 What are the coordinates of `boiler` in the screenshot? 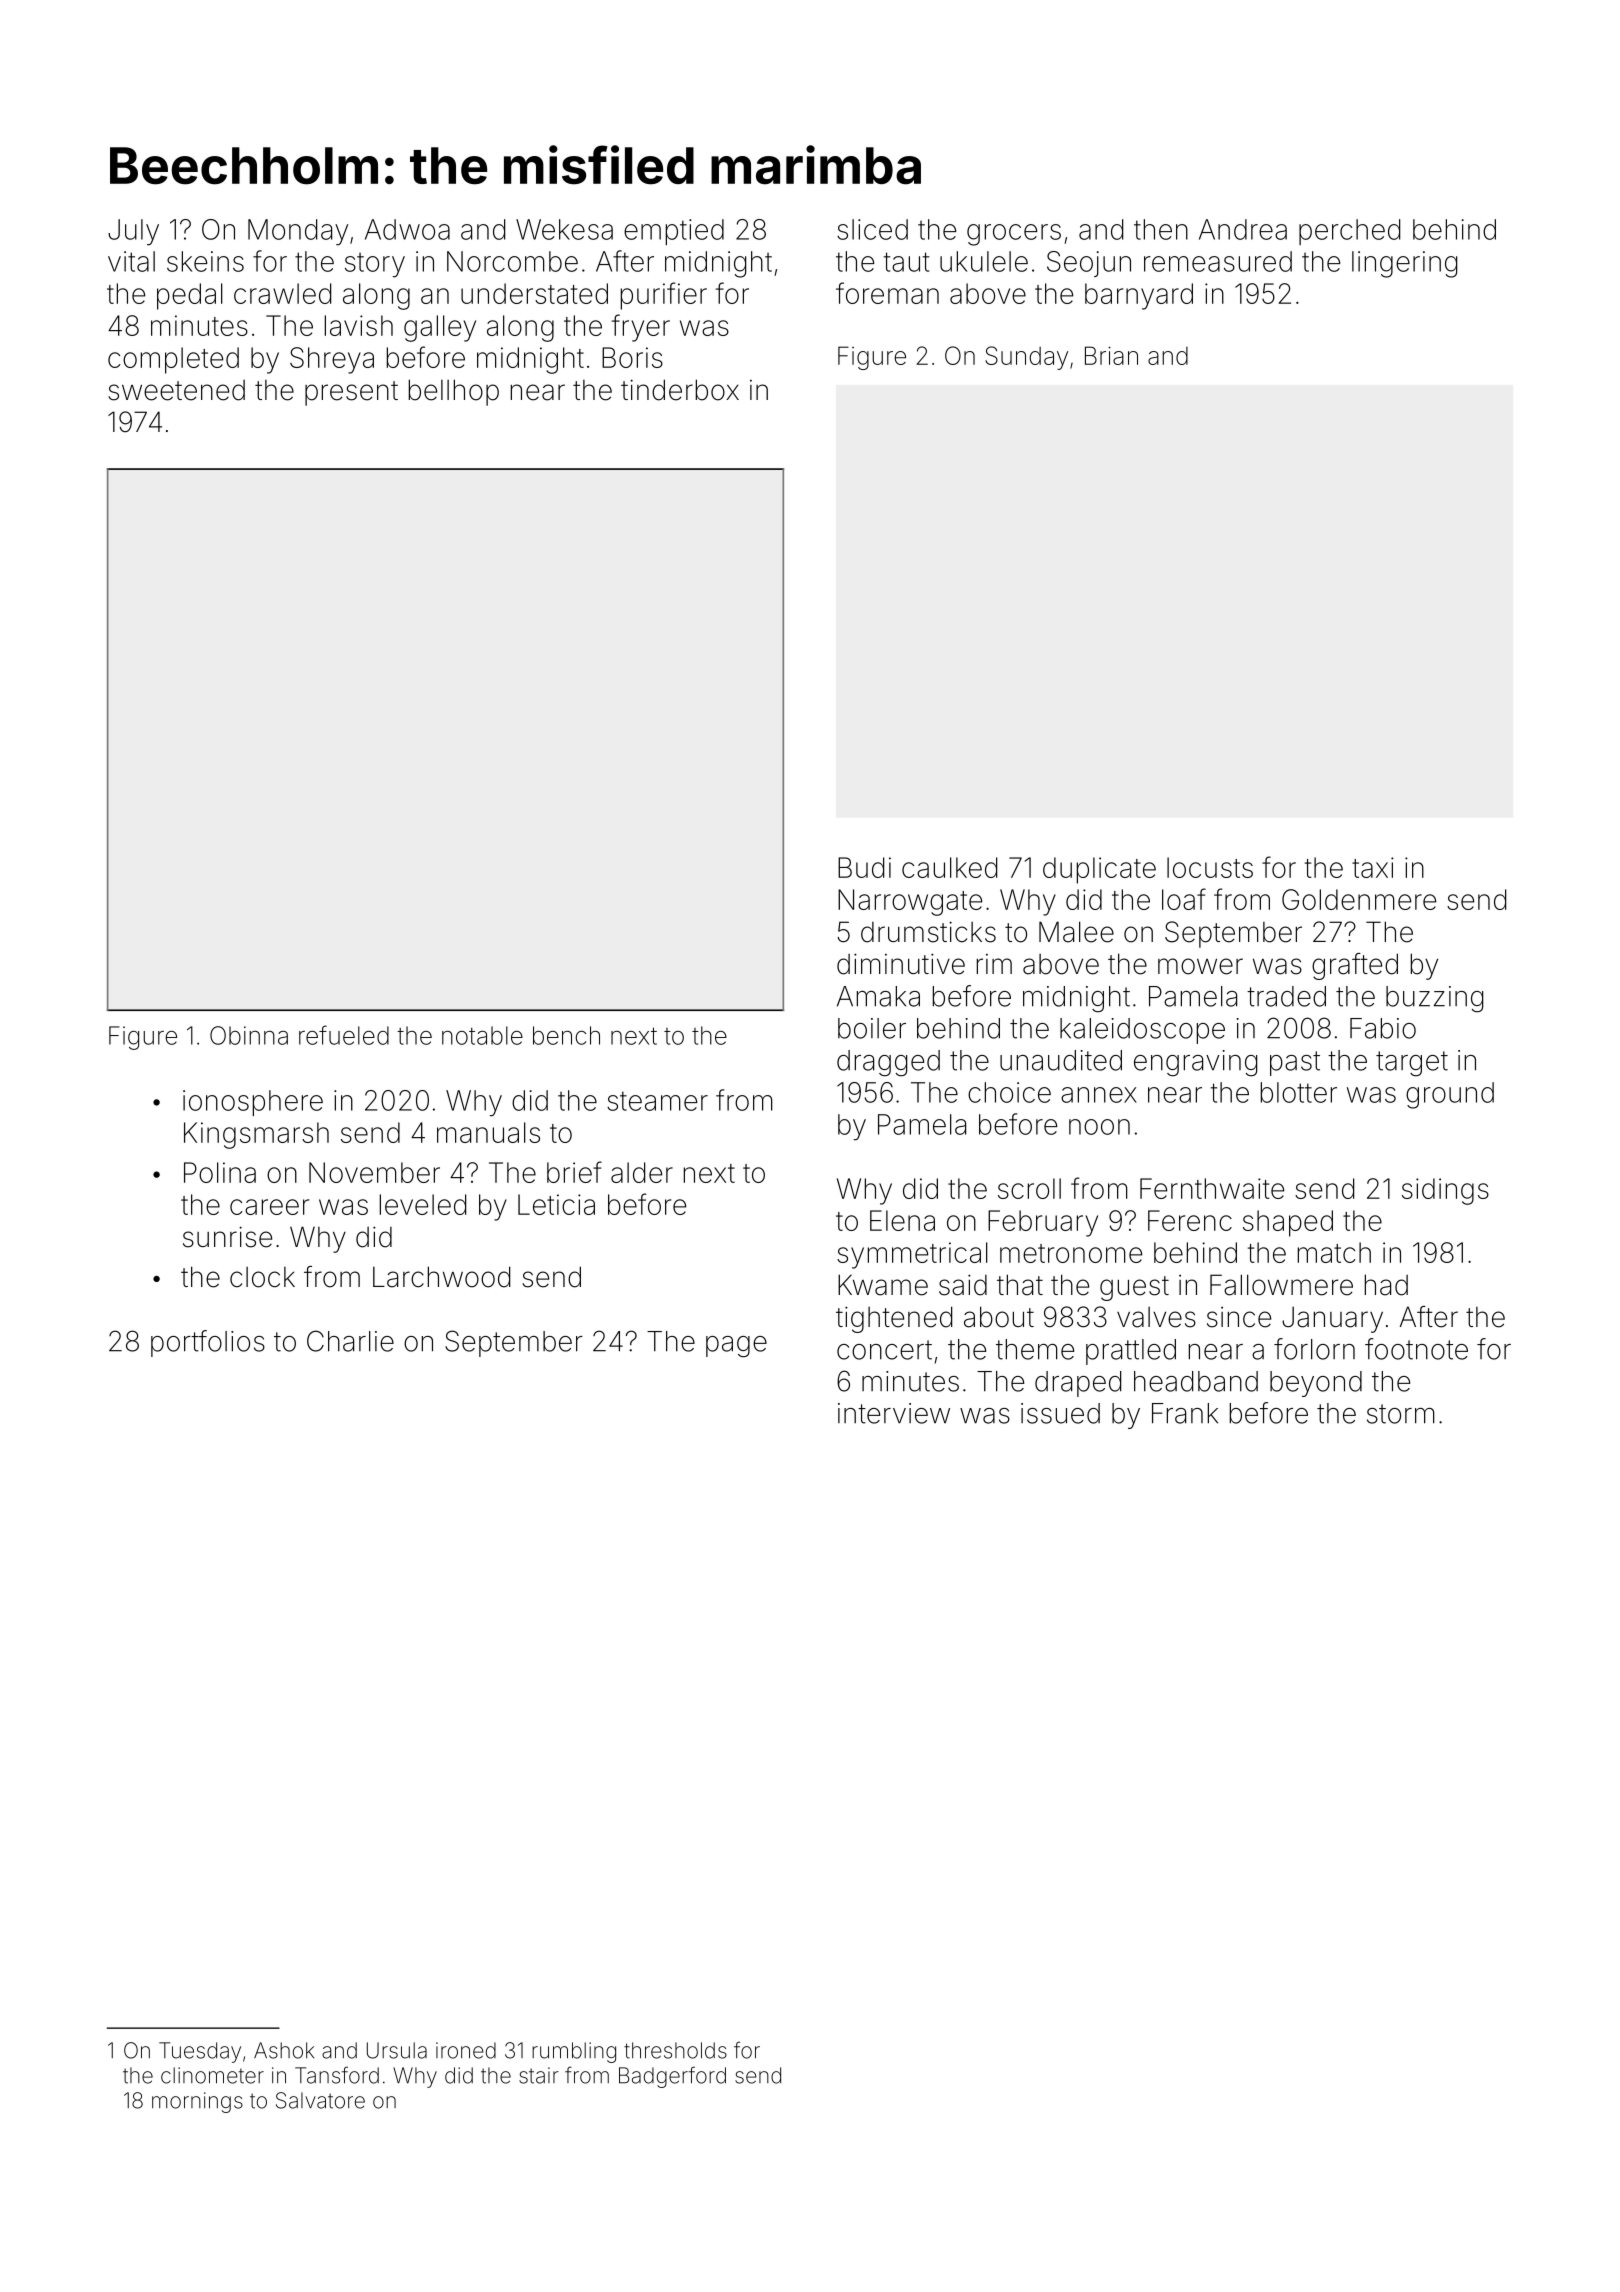 It's located at (872, 1028).
